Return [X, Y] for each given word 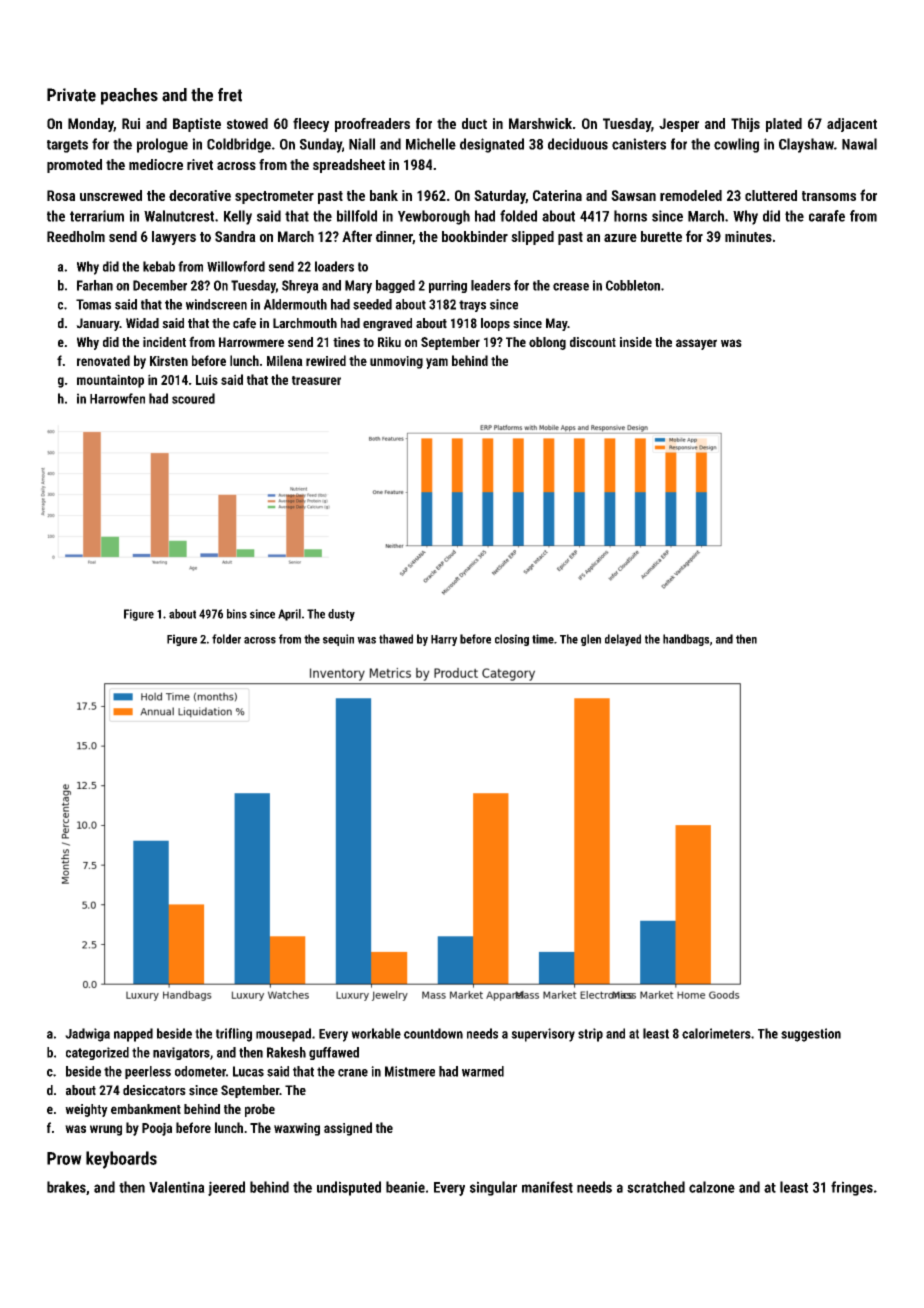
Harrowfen [117, 398]
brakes [66, 1187]
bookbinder [475, 236]
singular [493, 1188]
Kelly [238, 217]
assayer [696, 344]
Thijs [745, 125]
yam [437, 363]
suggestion [811, 1035]
